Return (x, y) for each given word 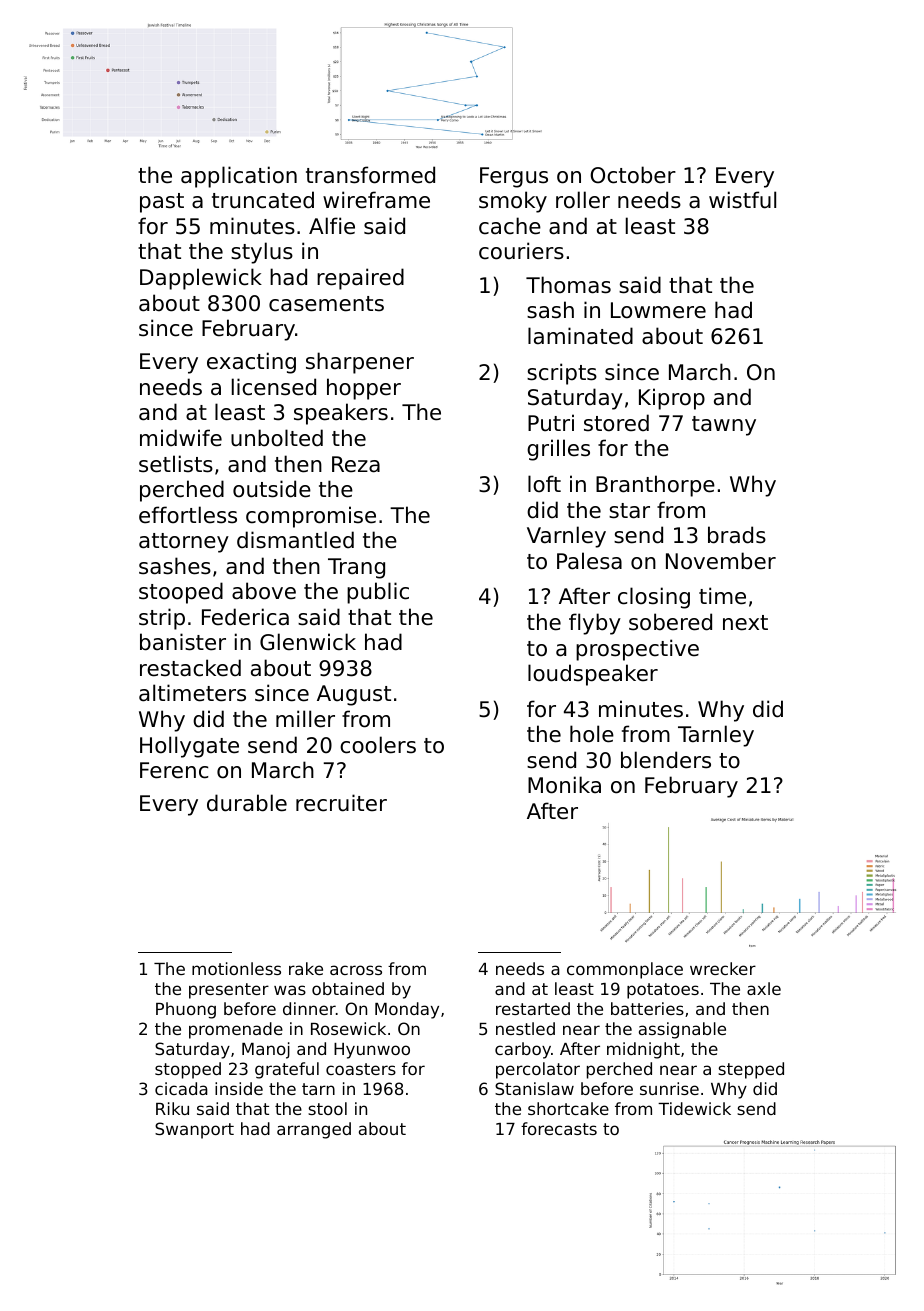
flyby (595, 624)
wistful (742, 200)
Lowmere (658, 310)
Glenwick (308, 642)
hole (592, 734)
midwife (181, 438)
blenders (666, 760)
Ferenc (174, 770)
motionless (236, 968)
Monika (564, 785)
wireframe (376, 200)
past (162, 203)
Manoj (266, 1050)
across (356, 970)
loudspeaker (593, 675)
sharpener (360, 363)
